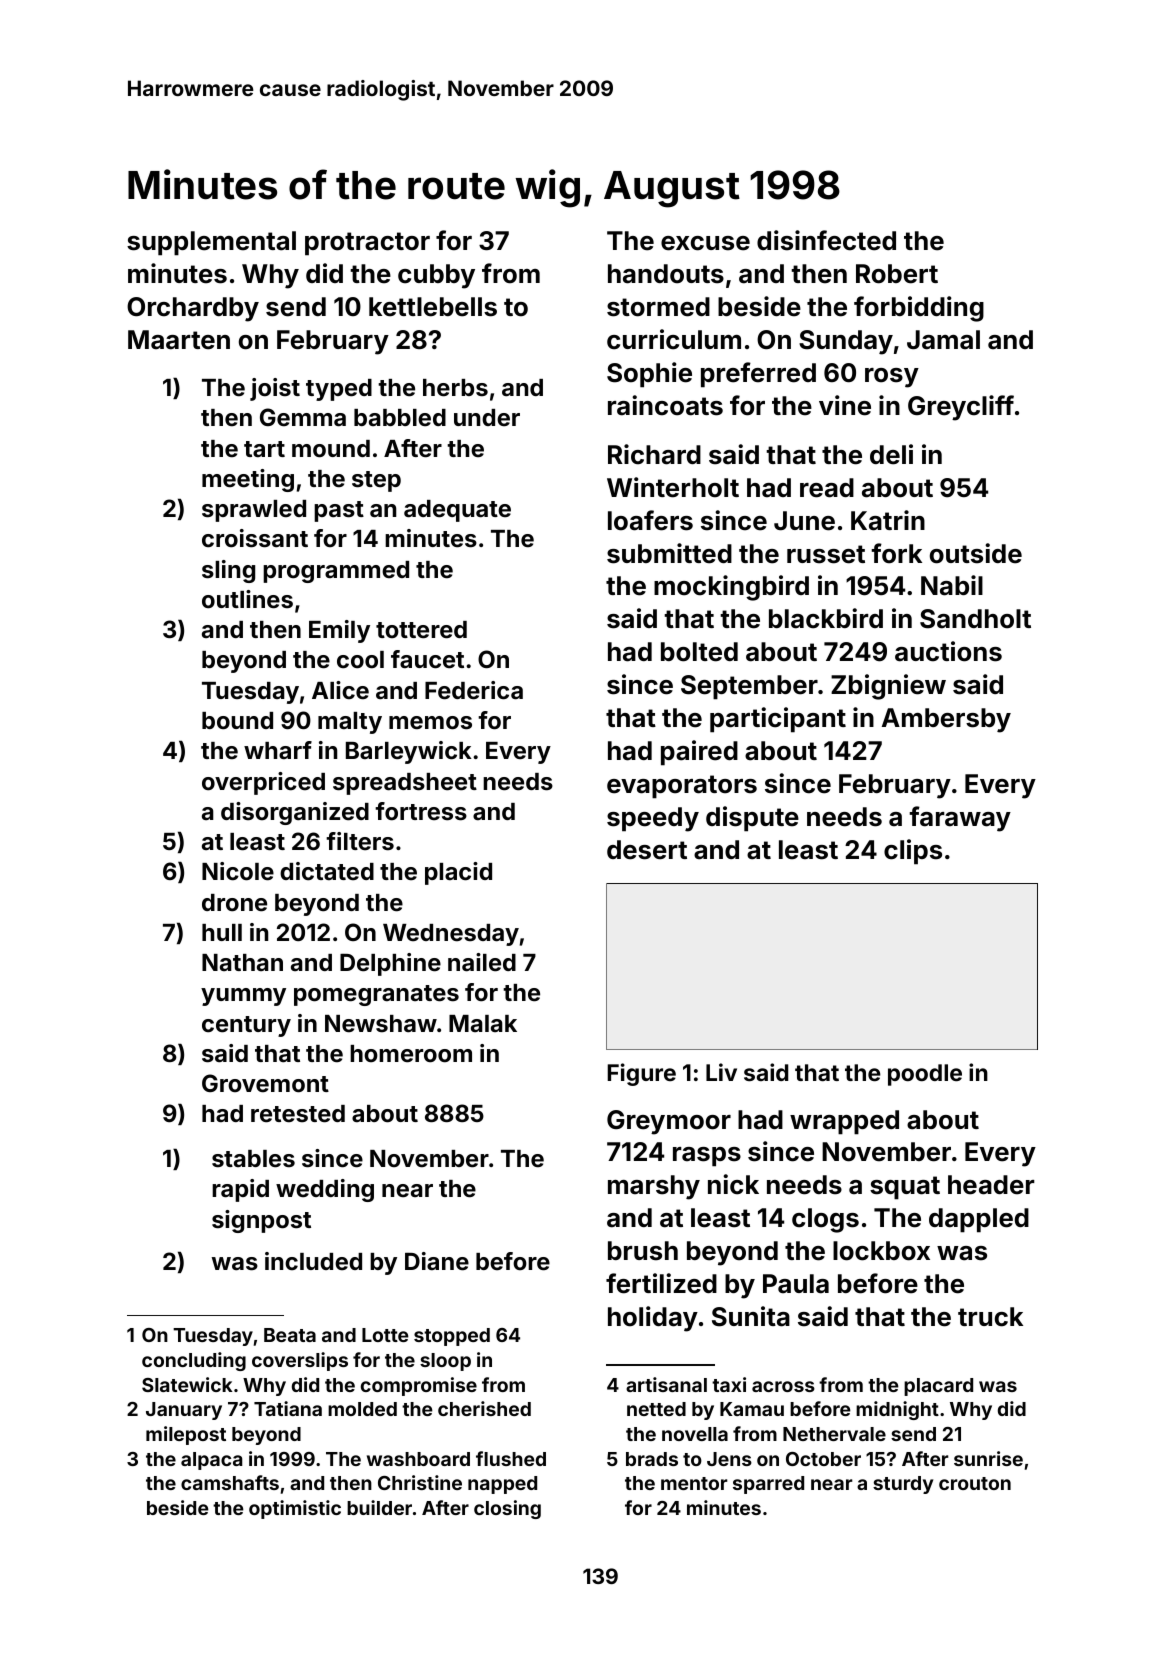  What do you see at coordinates (295, 1509) in the document?
I see `optimistic` at bounding box center [295, 1509].
